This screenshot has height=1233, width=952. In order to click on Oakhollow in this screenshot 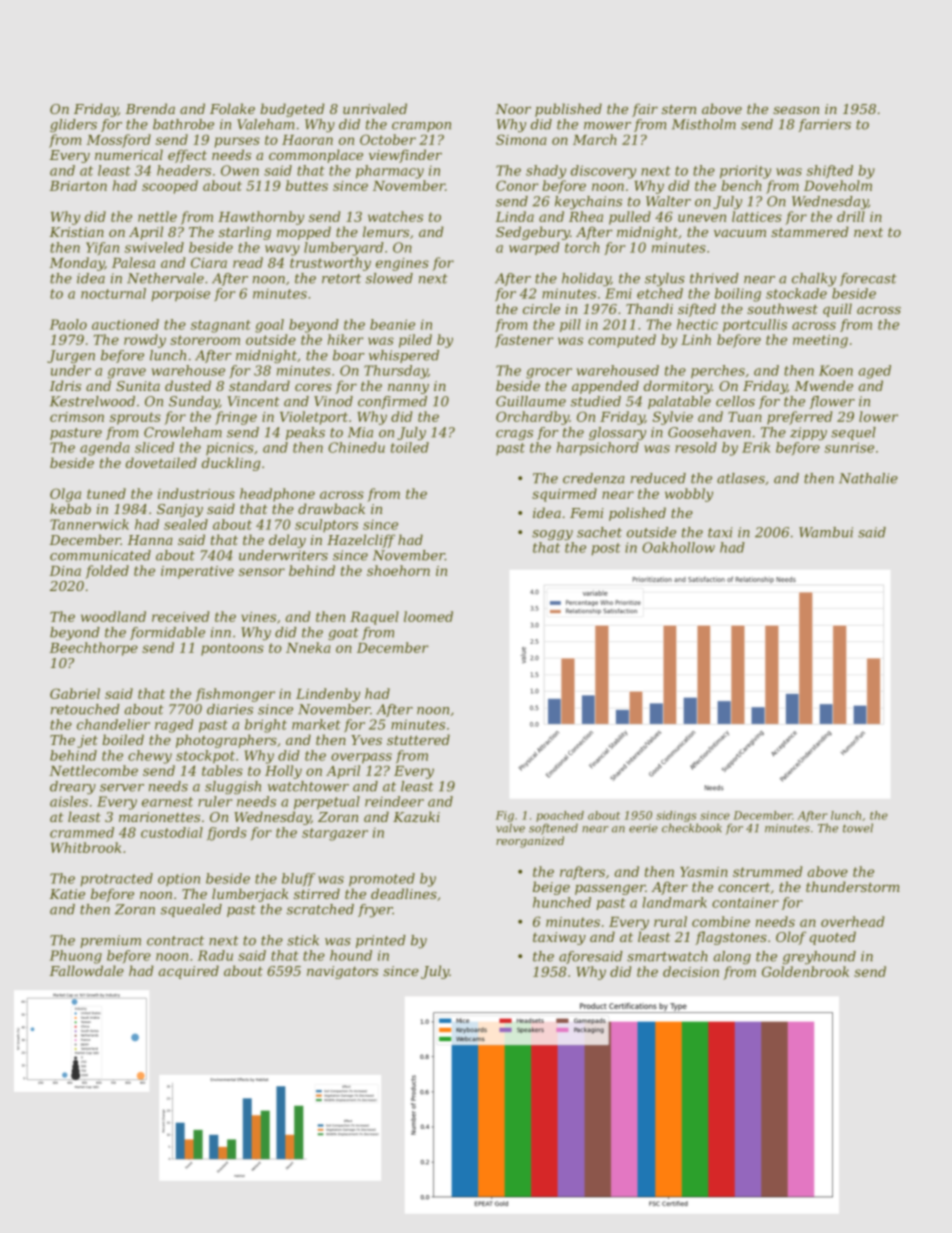, I will do `click(678, 547)`.
